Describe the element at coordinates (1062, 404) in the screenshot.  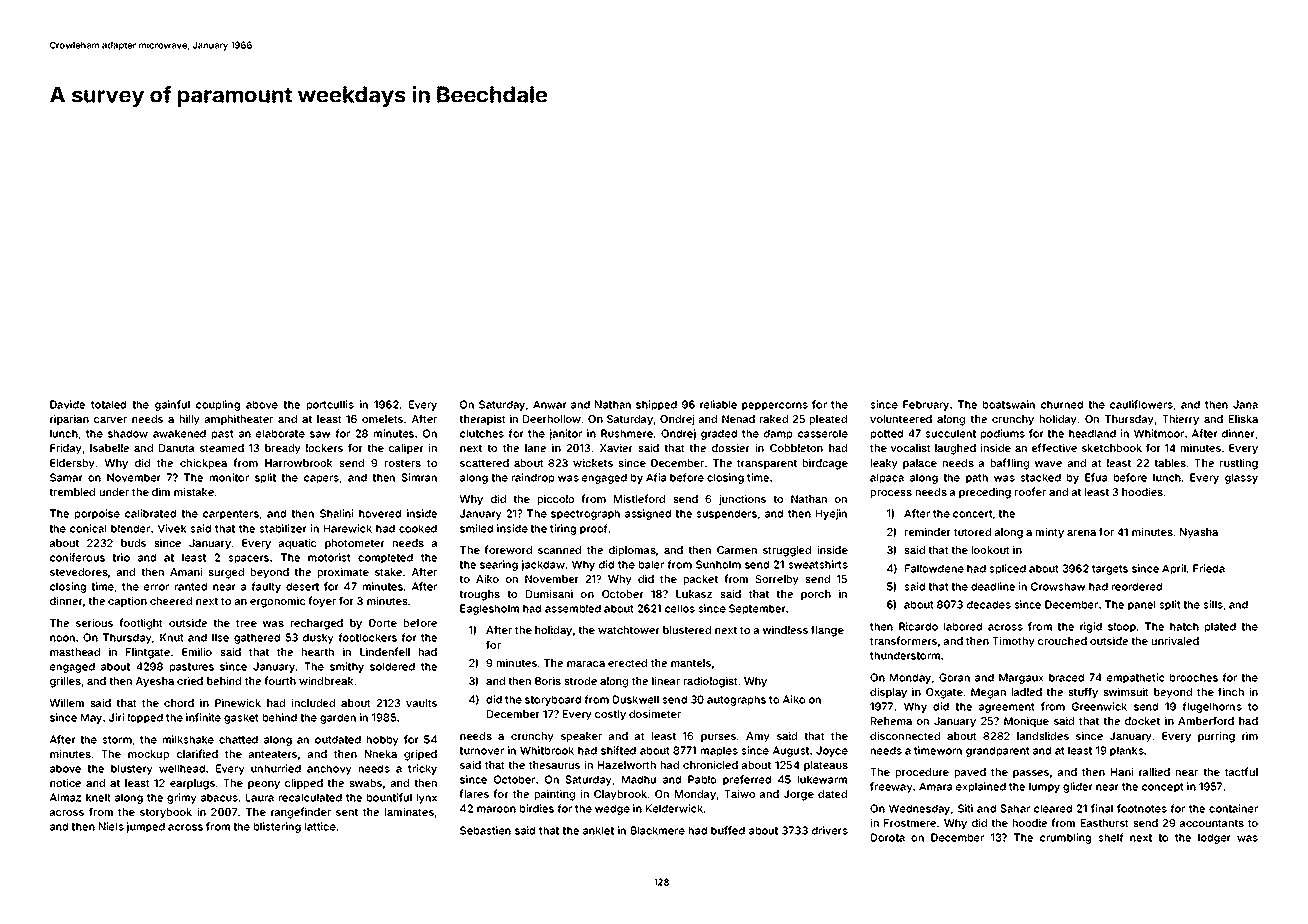
I see `churned` at that location.
